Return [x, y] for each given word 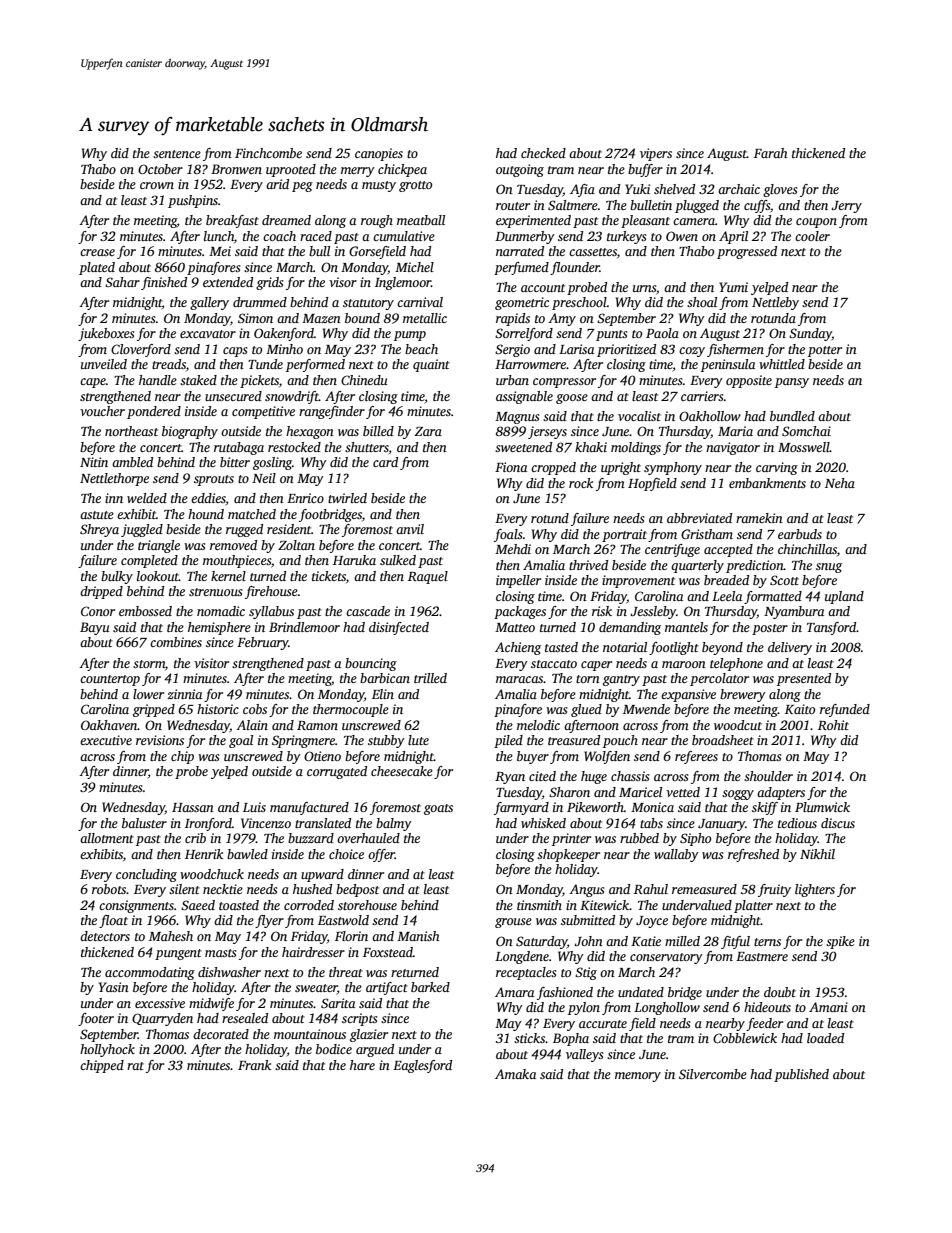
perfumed [521, 268]
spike [840, 942]
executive [106, 740]
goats [438, 809]
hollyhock [107, 1050]
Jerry [846, 207]
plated [97, 268]
